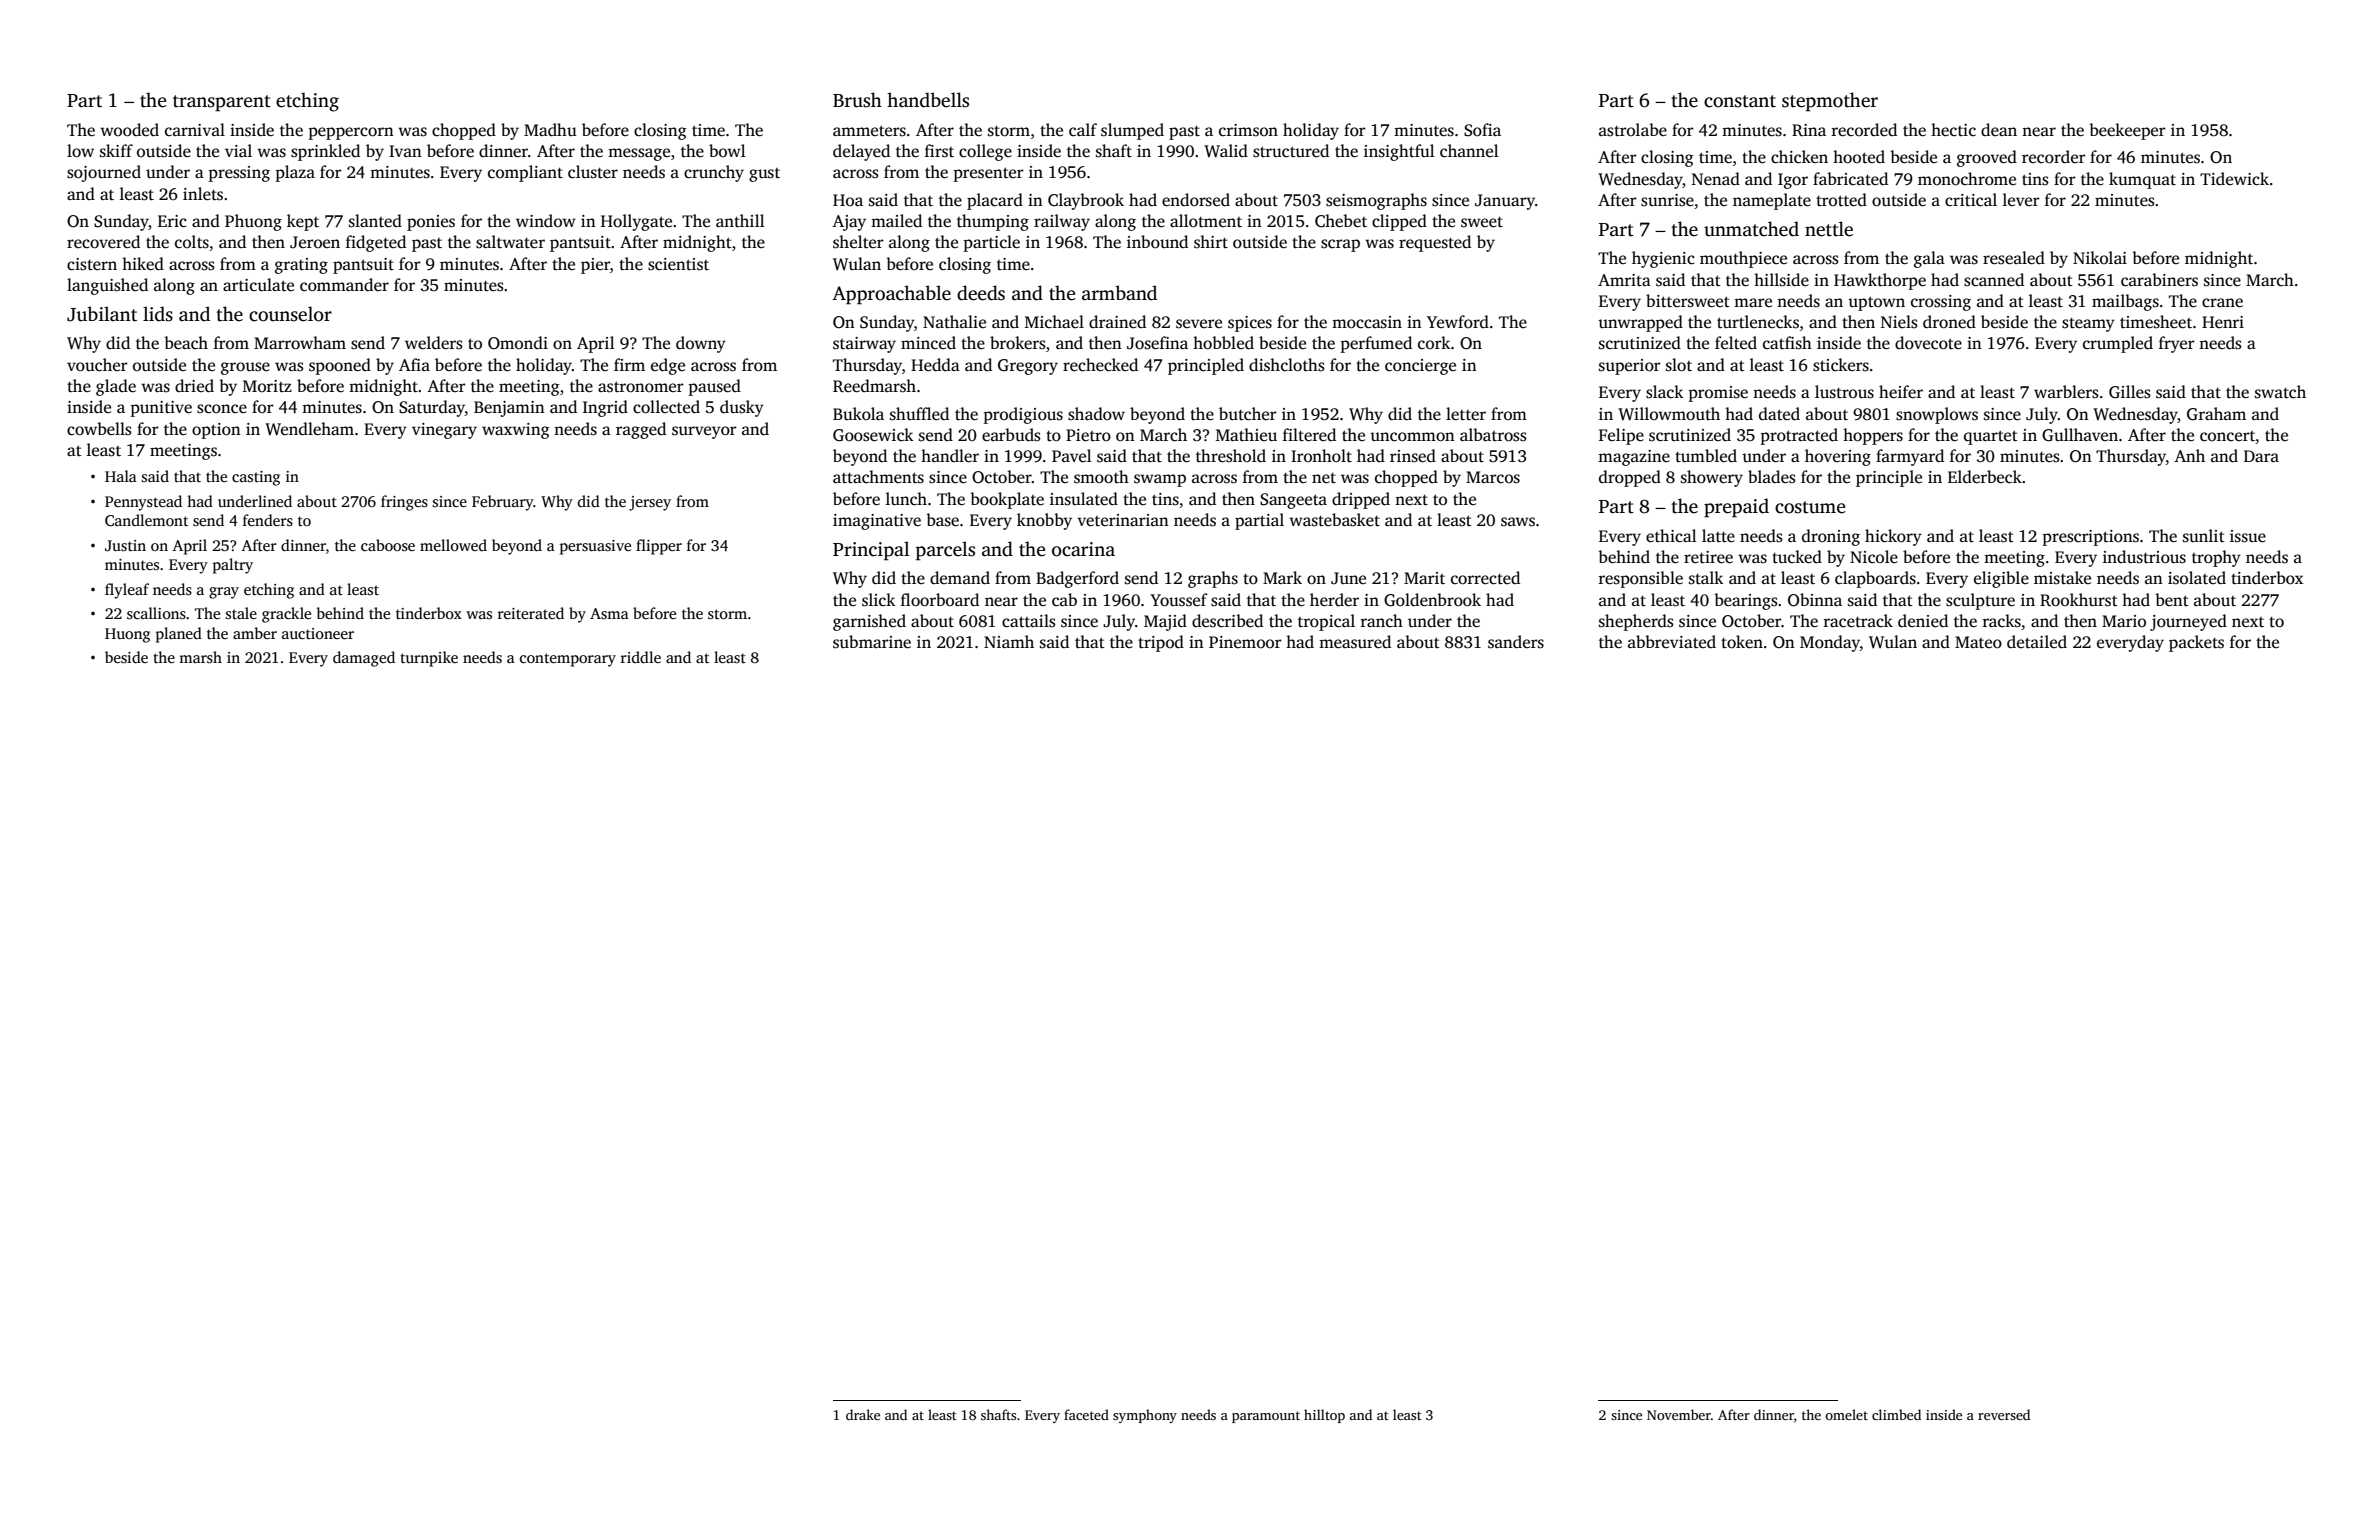 Image resolution: width=2380 pixels, height=1540 pixels. What do you see at coordinates (1361, 500) in the screenshot?
I see `dripped` at bounding box center [1361, 500].
